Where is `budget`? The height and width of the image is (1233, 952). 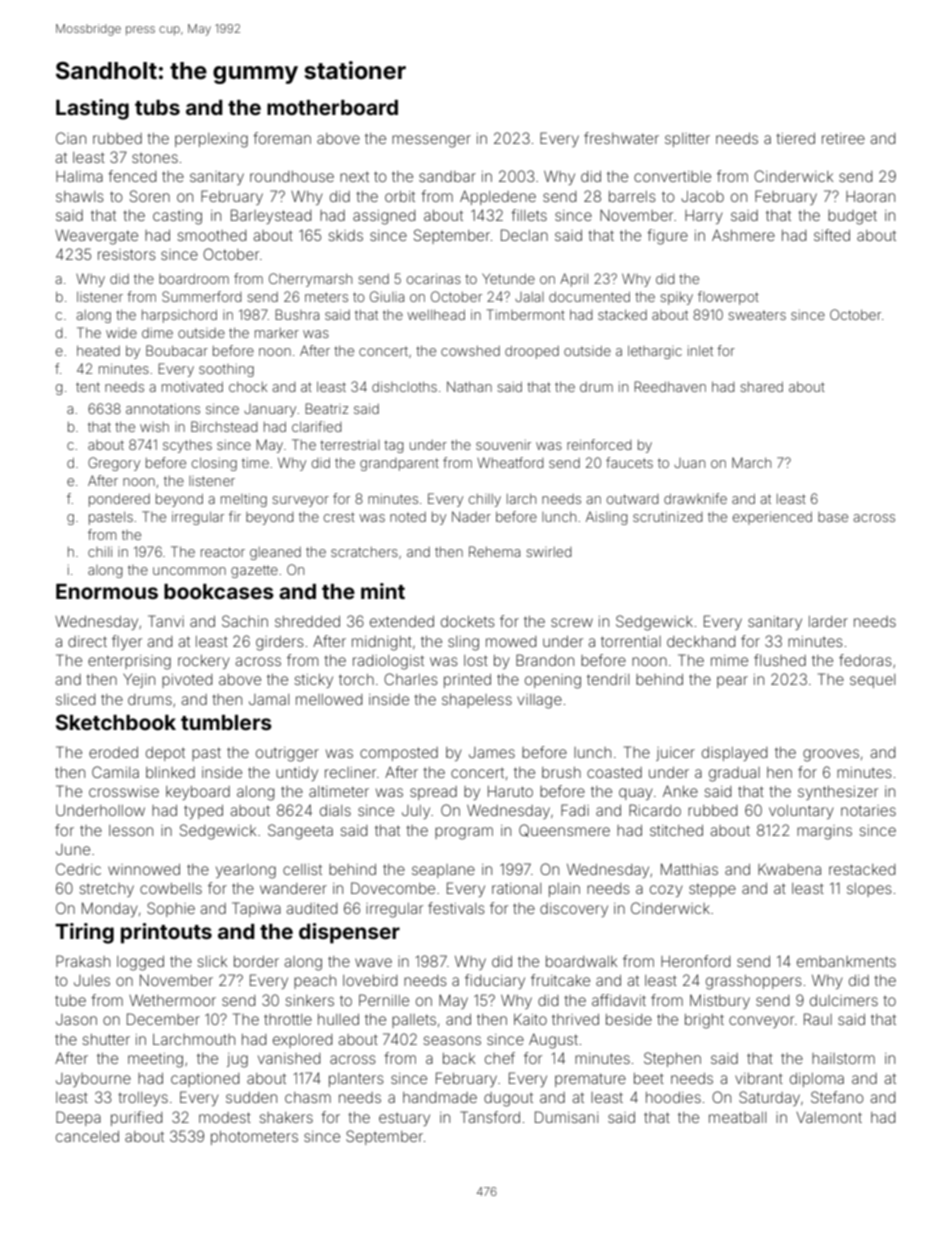
budget is located at coordinates (852, 217).
